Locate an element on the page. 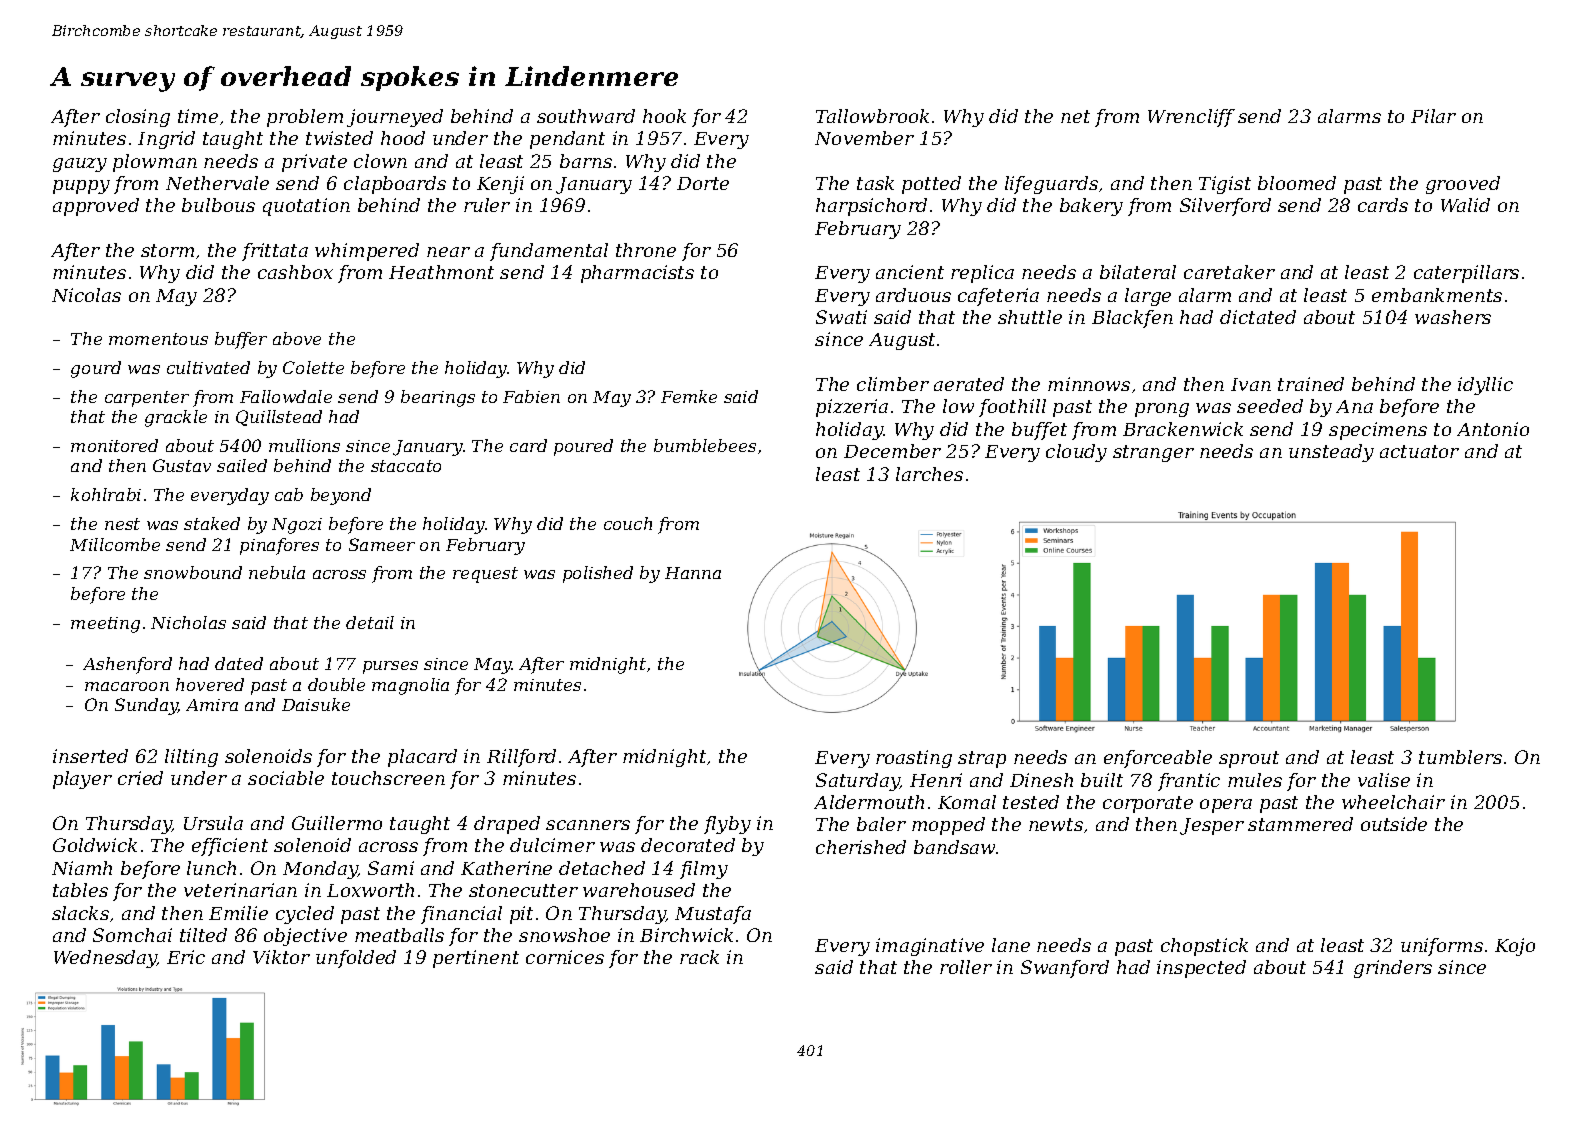 Image resolution: width=1595 pixels, height=1128 pixels. Nethervale is located at coordinates (217, 183).
